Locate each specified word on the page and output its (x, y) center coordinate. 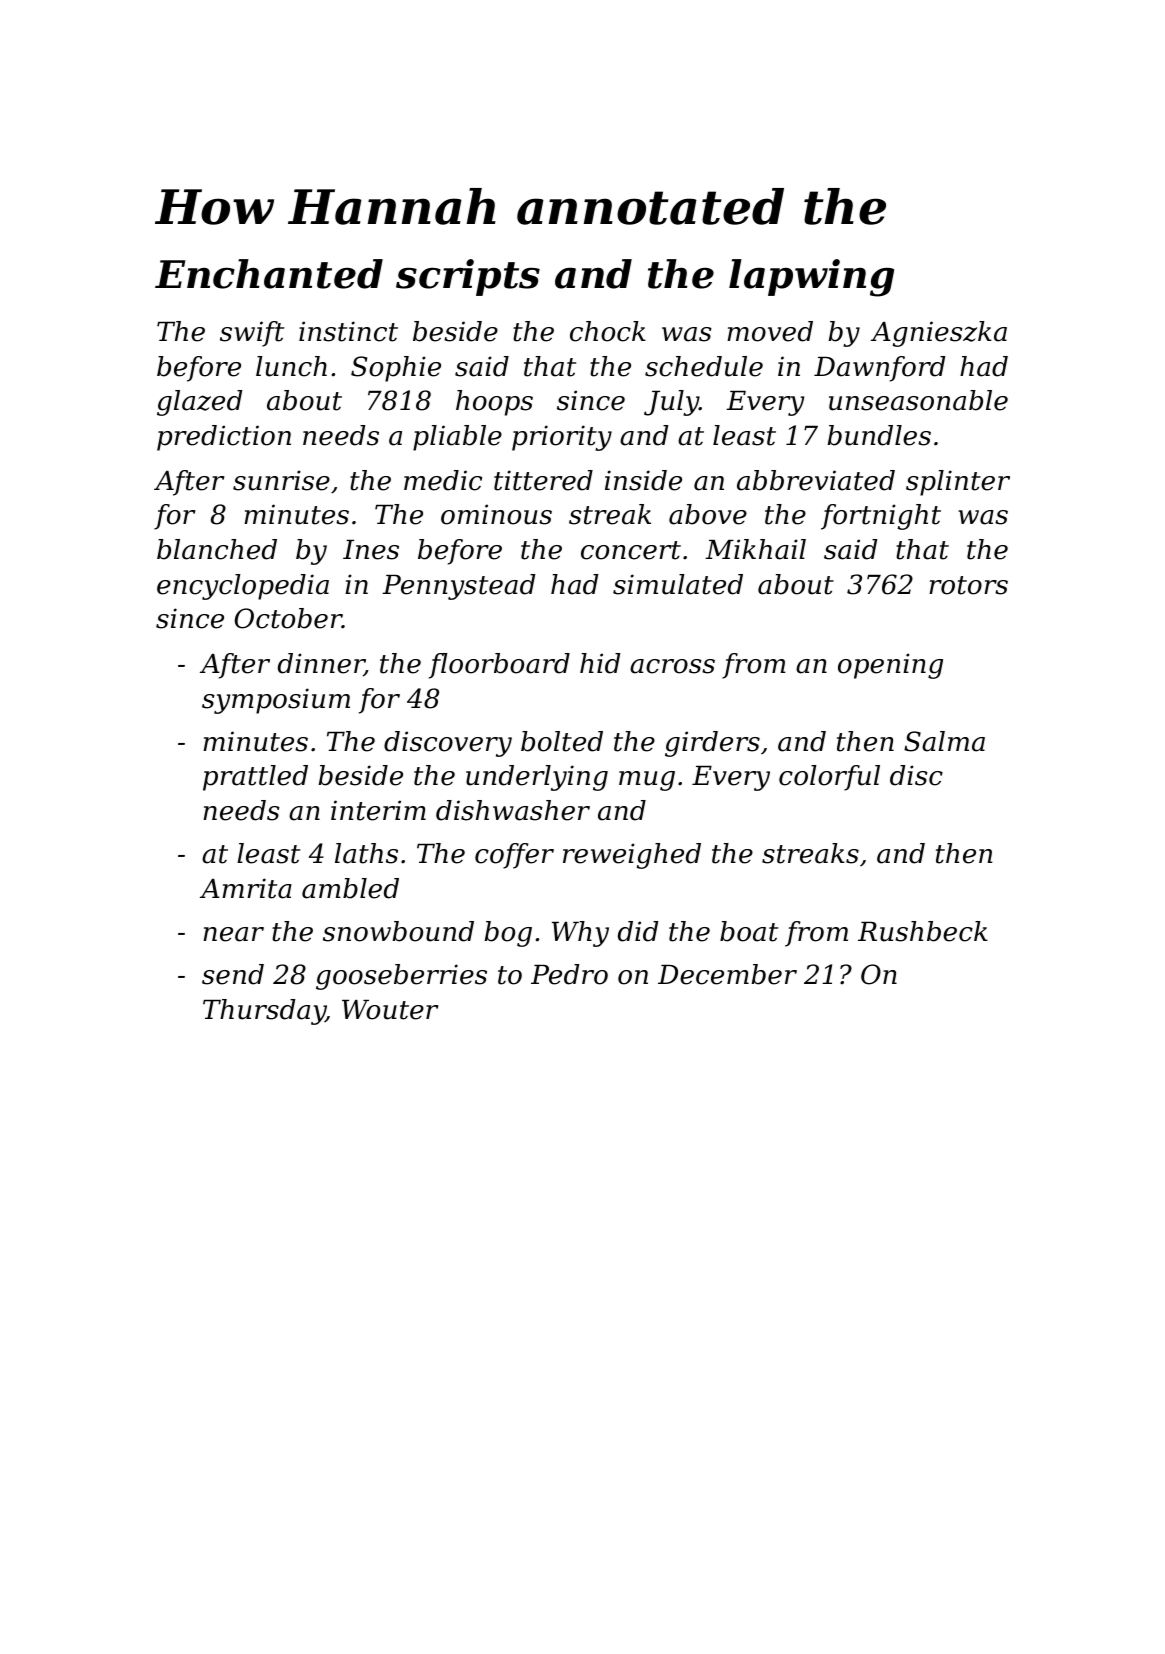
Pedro (569, 974)
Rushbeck (923, 931)
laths (366, 853)
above (708, 514)
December (727, 974)
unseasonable (918, 400)
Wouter (390, 1010)
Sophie (396, 369)
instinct (348, 331)
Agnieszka (939, 334)
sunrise (281, 480)
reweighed (632, 856)
